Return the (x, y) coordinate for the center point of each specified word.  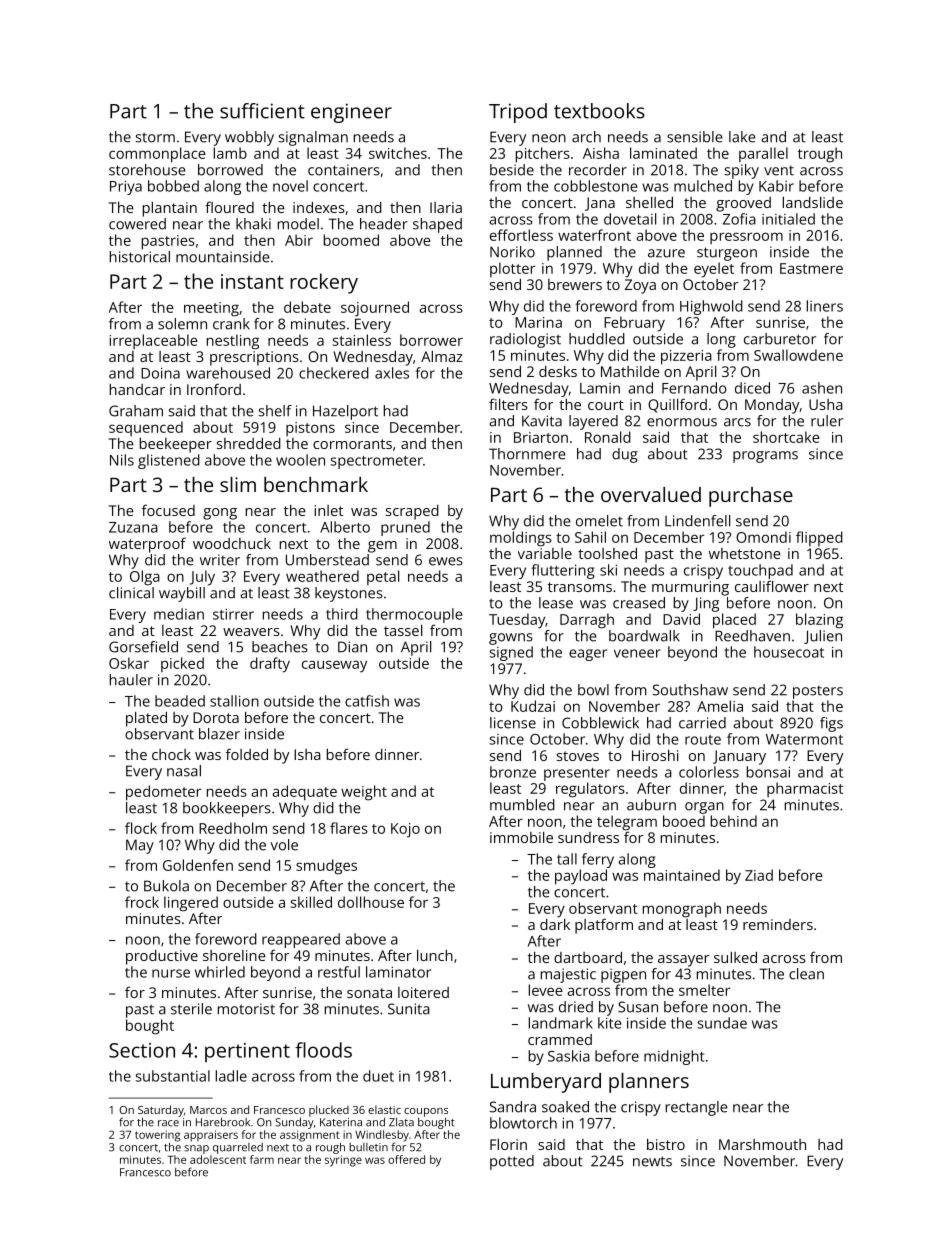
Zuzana (133, 527)
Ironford (214, 389)
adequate (304, 793)
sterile (191, 1009)
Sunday (294, 1123)
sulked (735, 957)
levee (546, 990)
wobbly (249, 138)
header (384, 224)
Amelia (720, 706)
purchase (751, 497)
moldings (521, 539)
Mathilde (630, 371)
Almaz (442, 356)
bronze (513, 772)
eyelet (714, 270)
